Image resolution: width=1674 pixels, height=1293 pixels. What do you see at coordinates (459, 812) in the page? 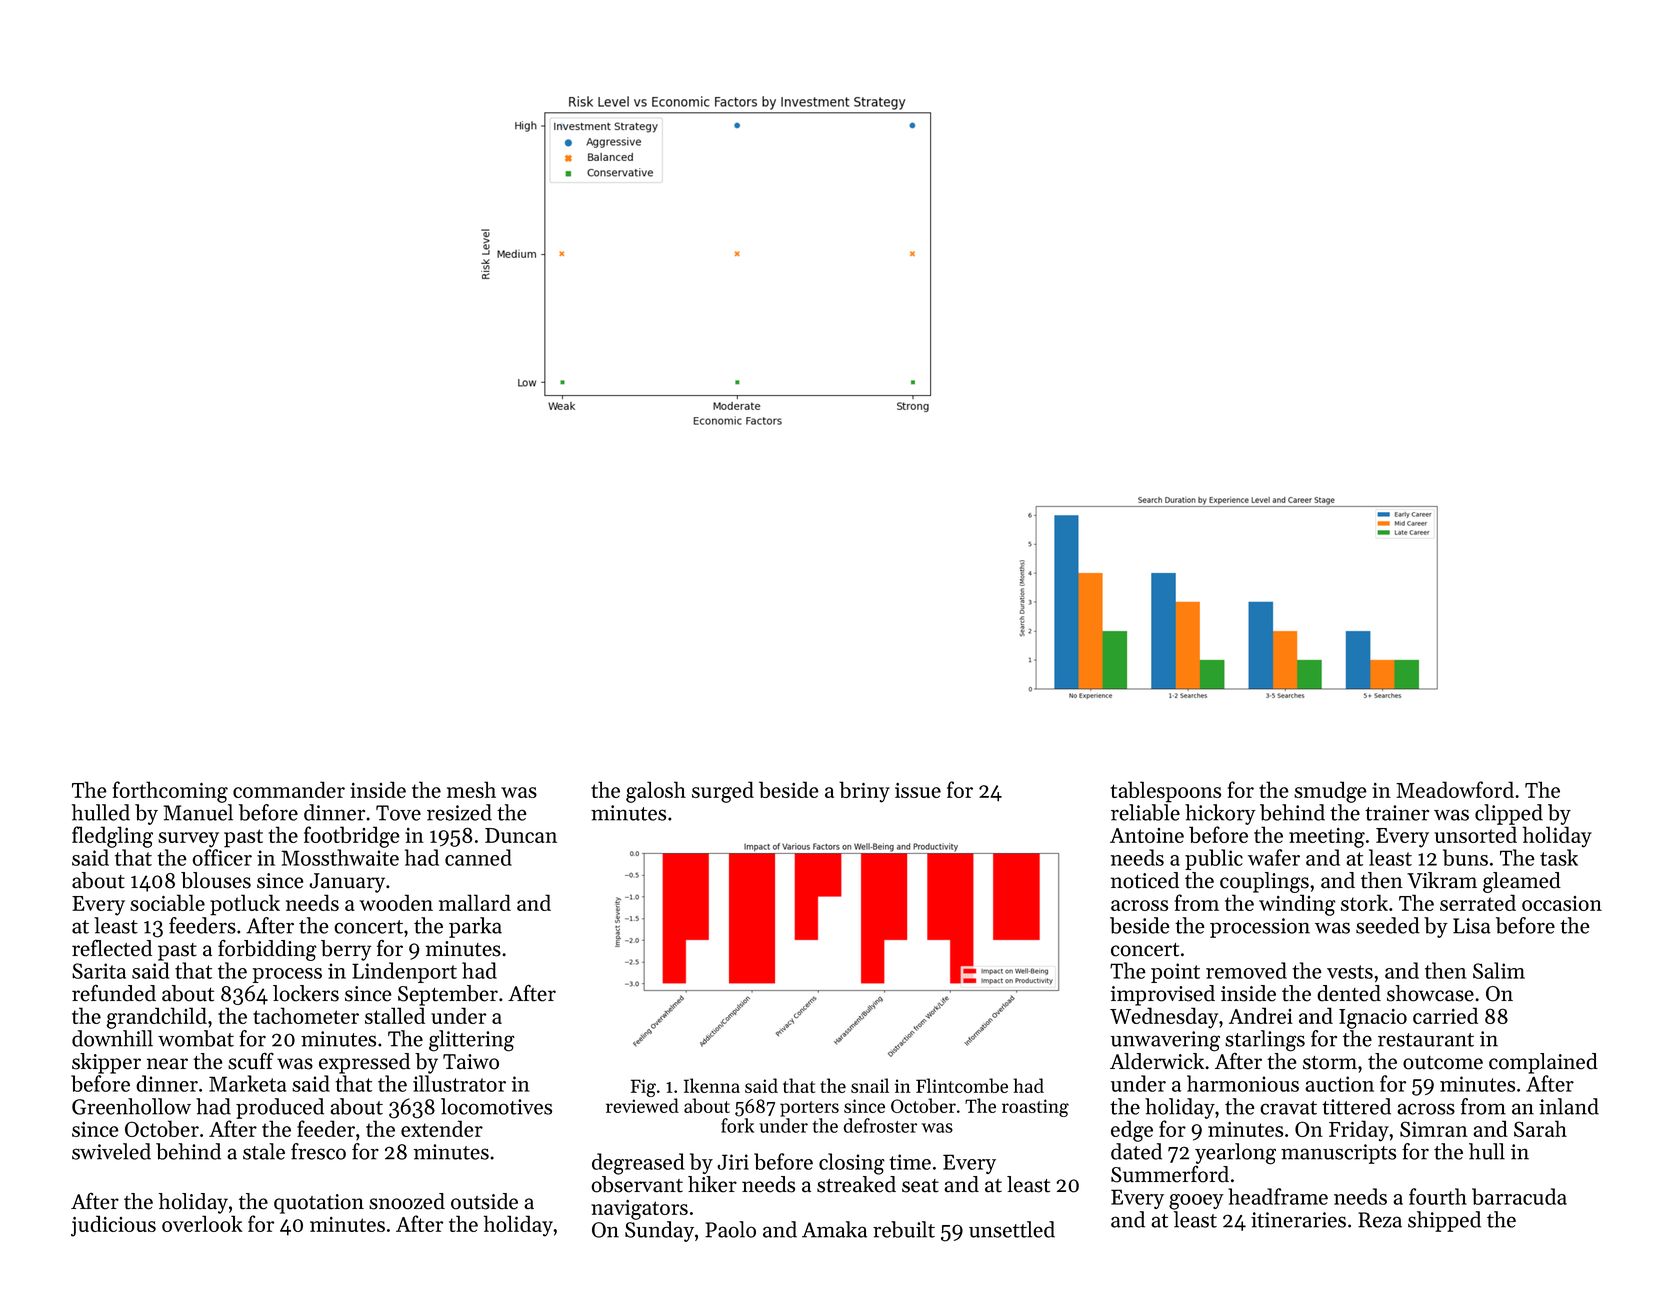
I see `resized` at bounding box center [459, 812].
